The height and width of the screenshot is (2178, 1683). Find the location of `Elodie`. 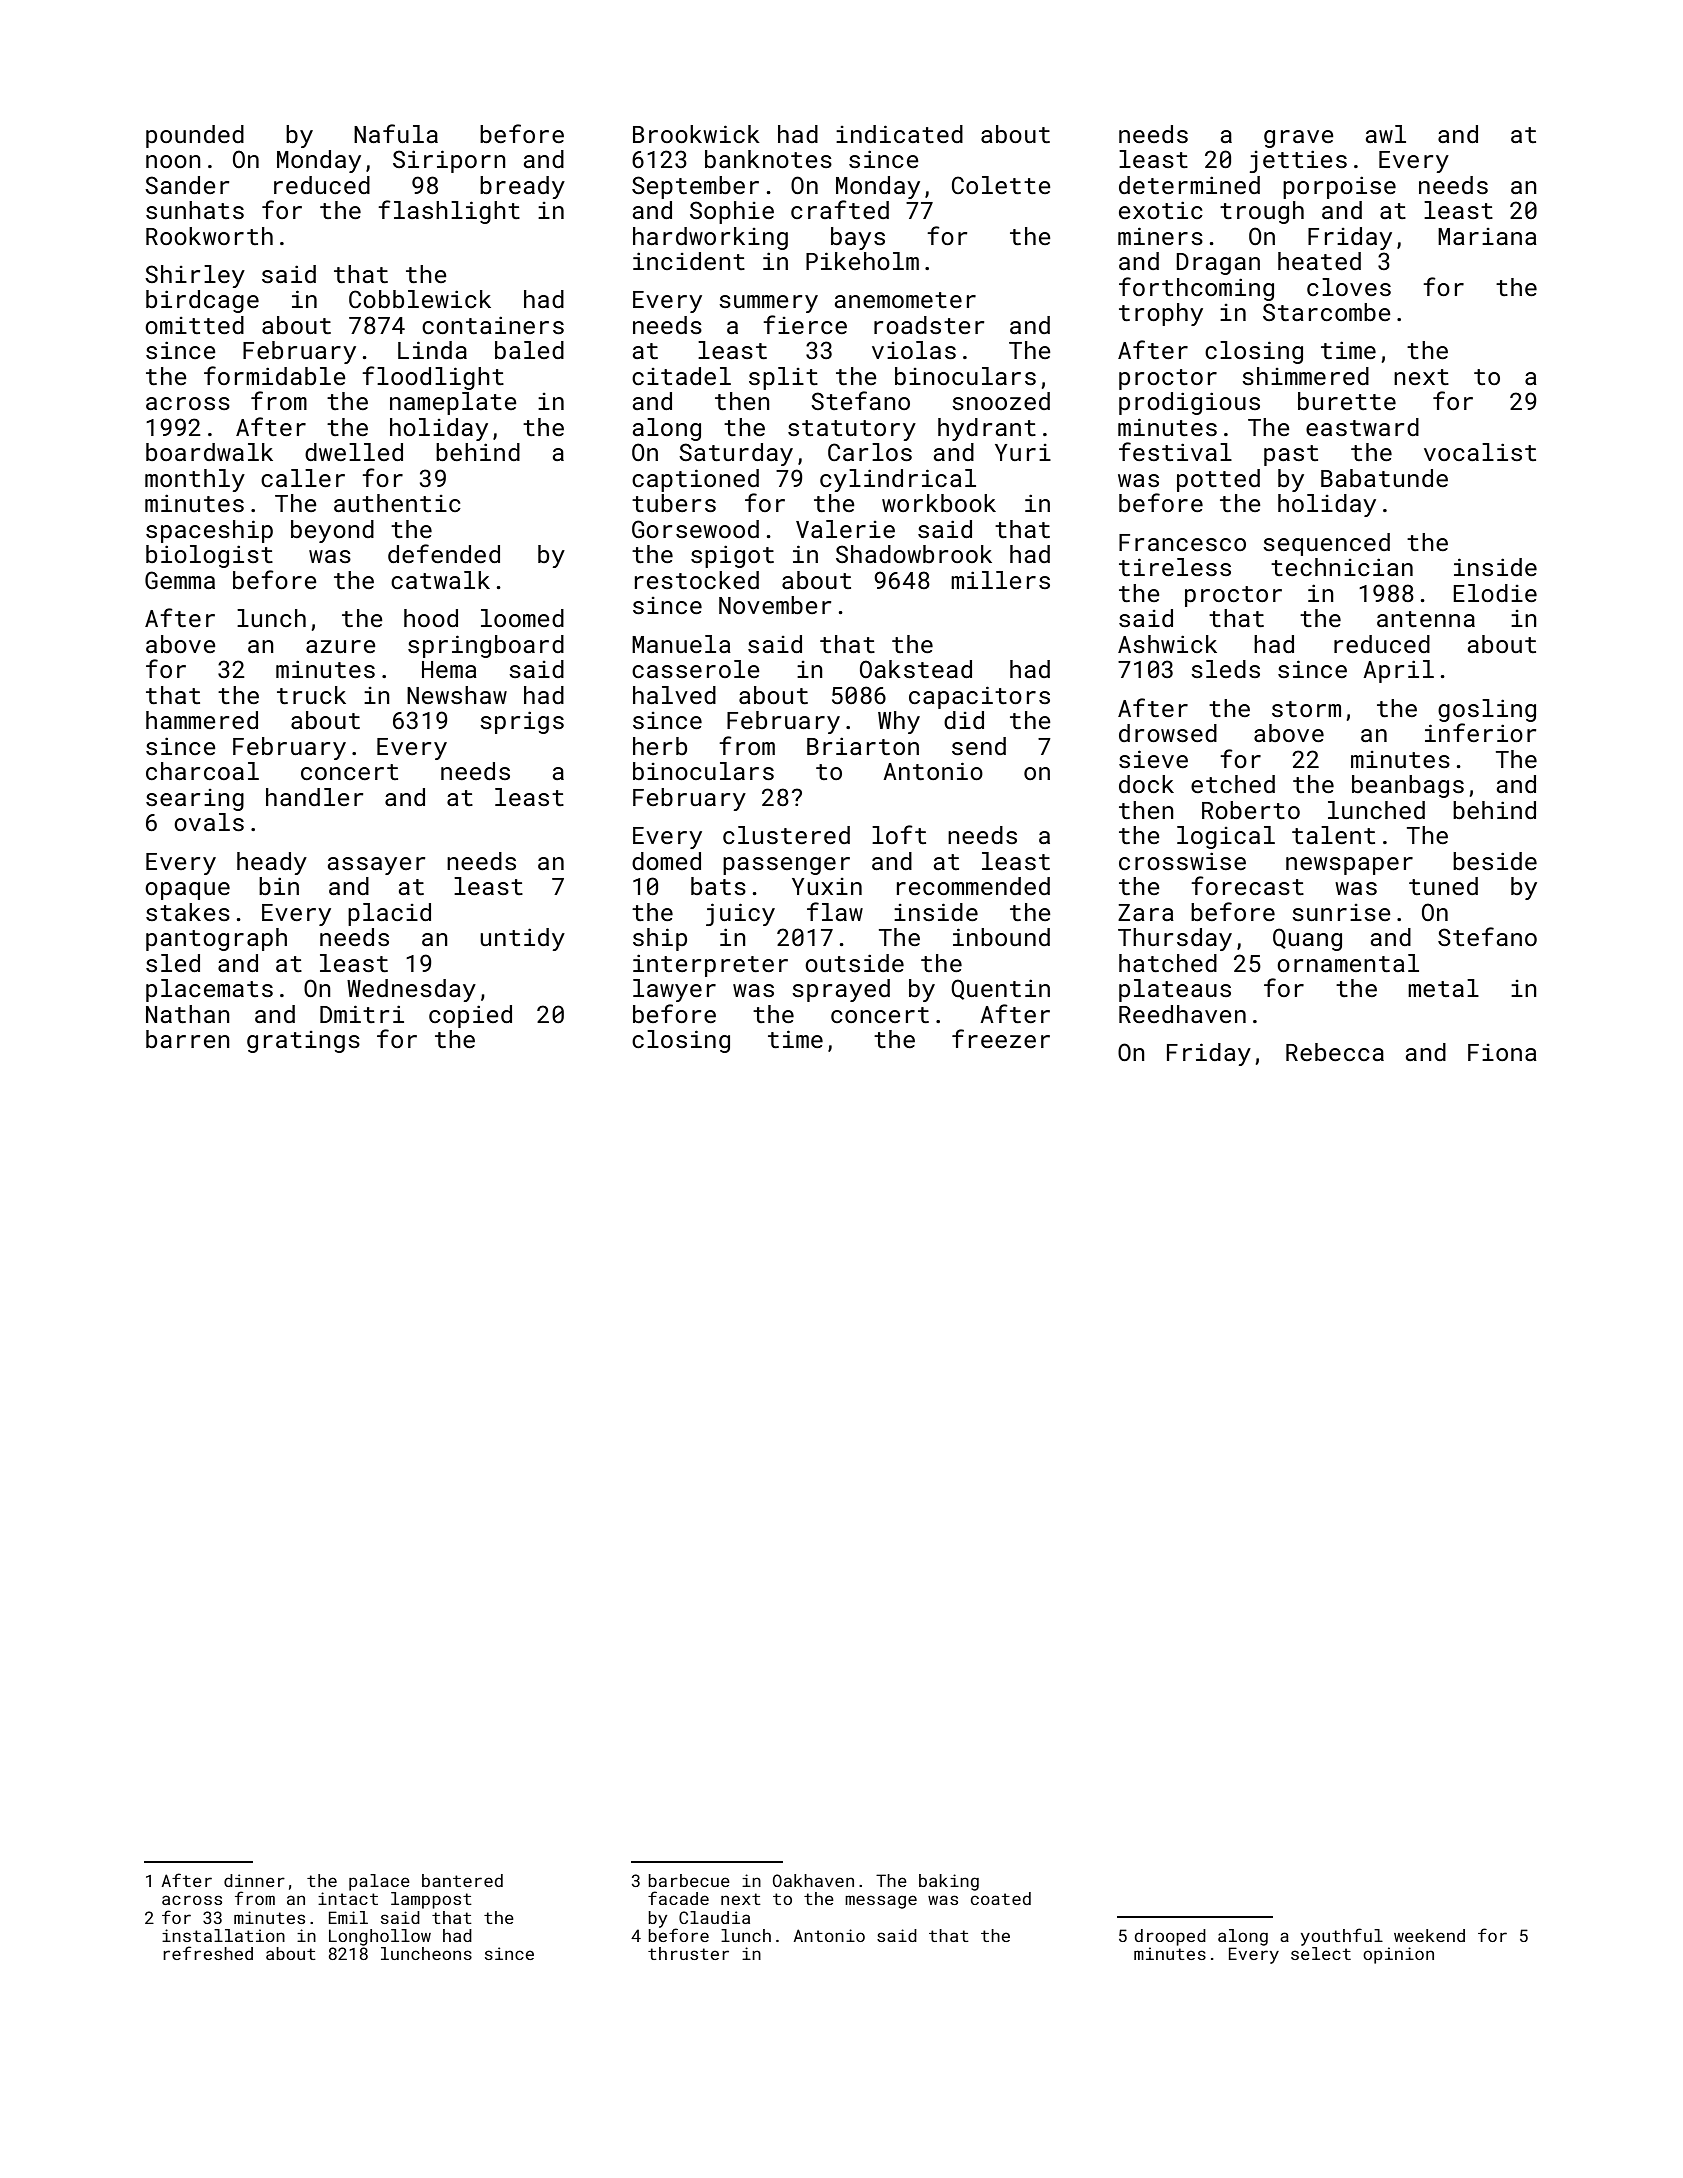

Elodie is located at coordinates (1495, 593).
